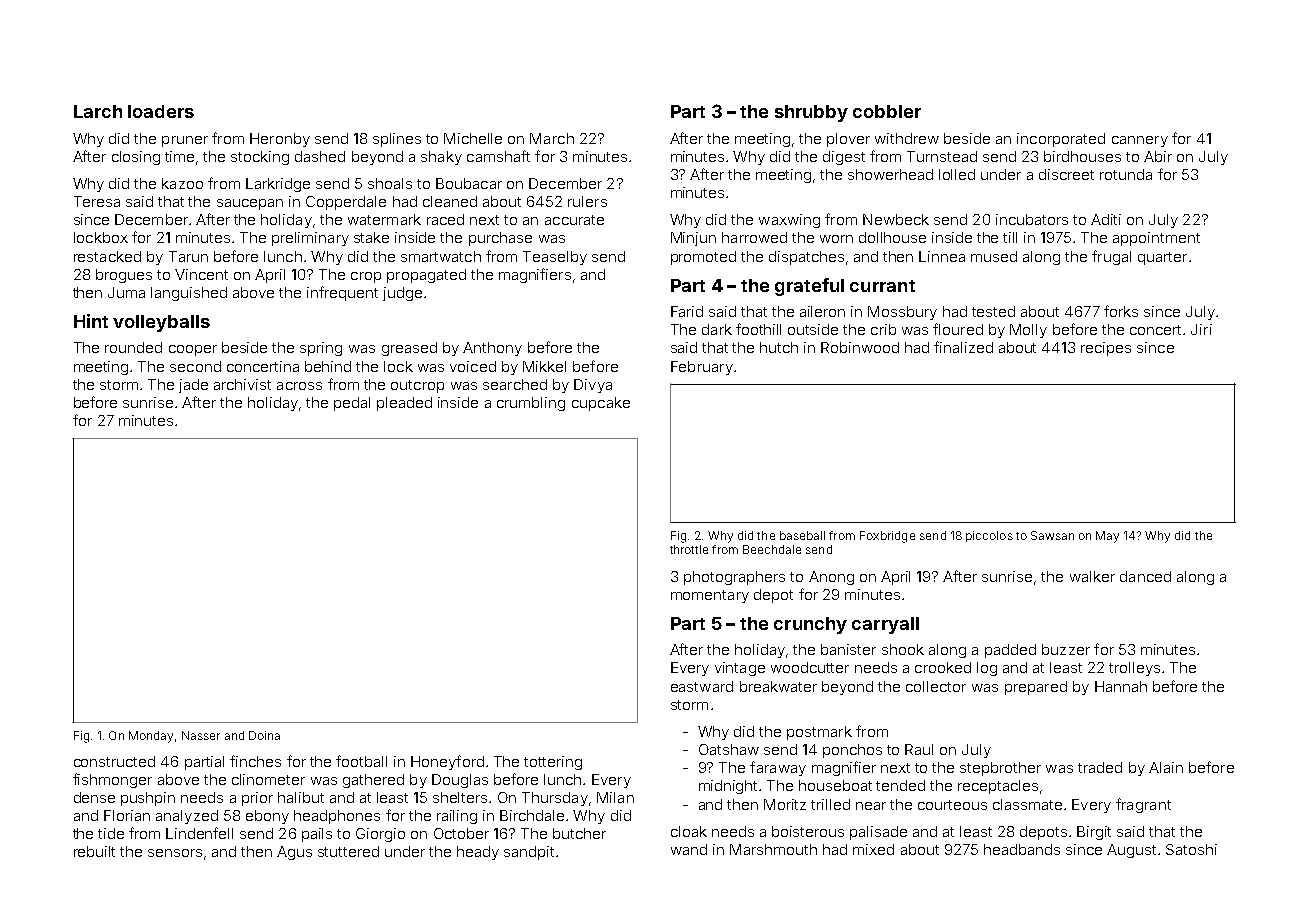 This screenshot has width=1308, height=924. What do you see at coordinates (352, 404) in the screenshot?
I see `pedal` at bounding box center [352, 404].
